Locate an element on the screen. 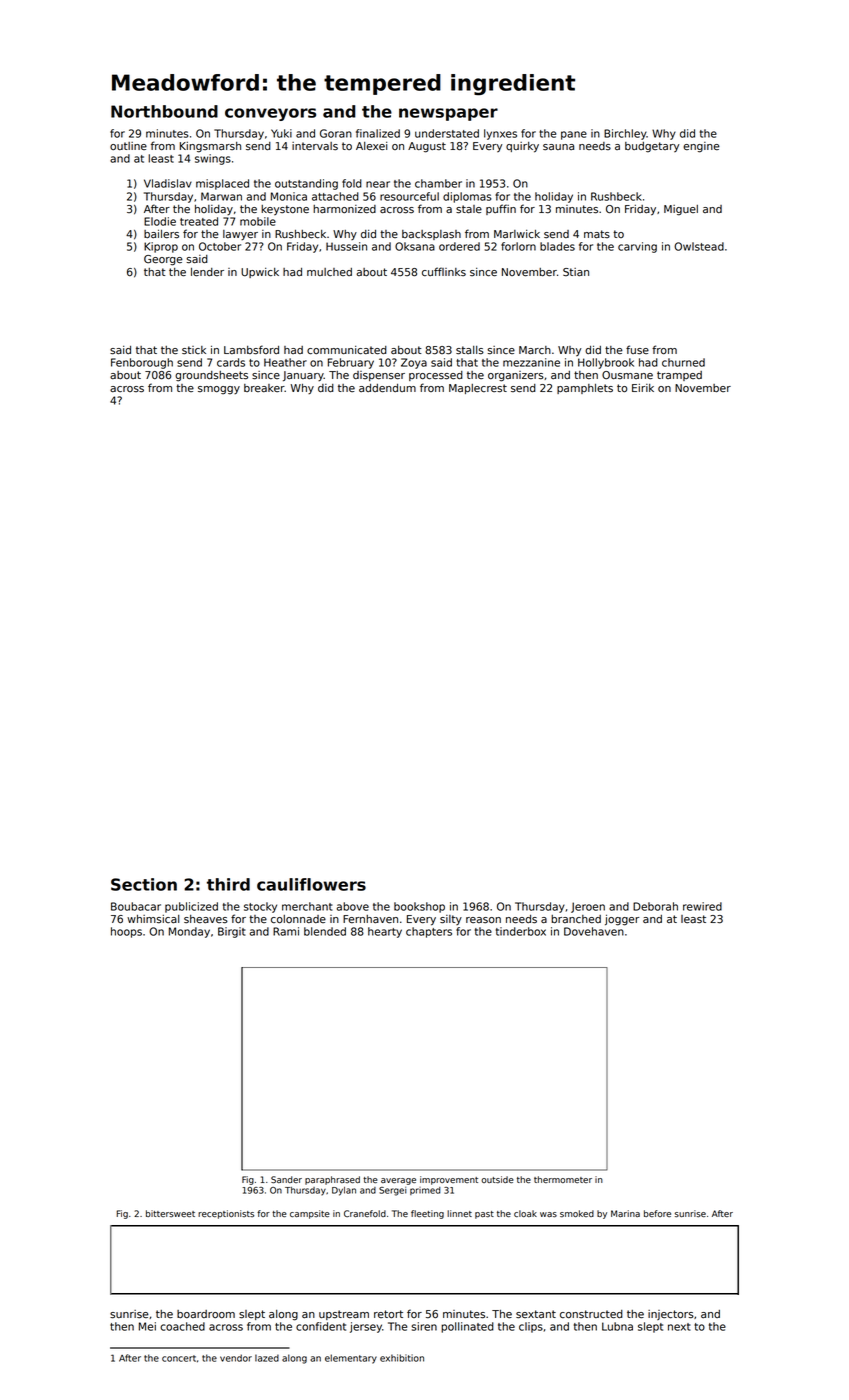 This screenshot has height=1400, width=849. injectors is located at coordinates (671, 1315).
